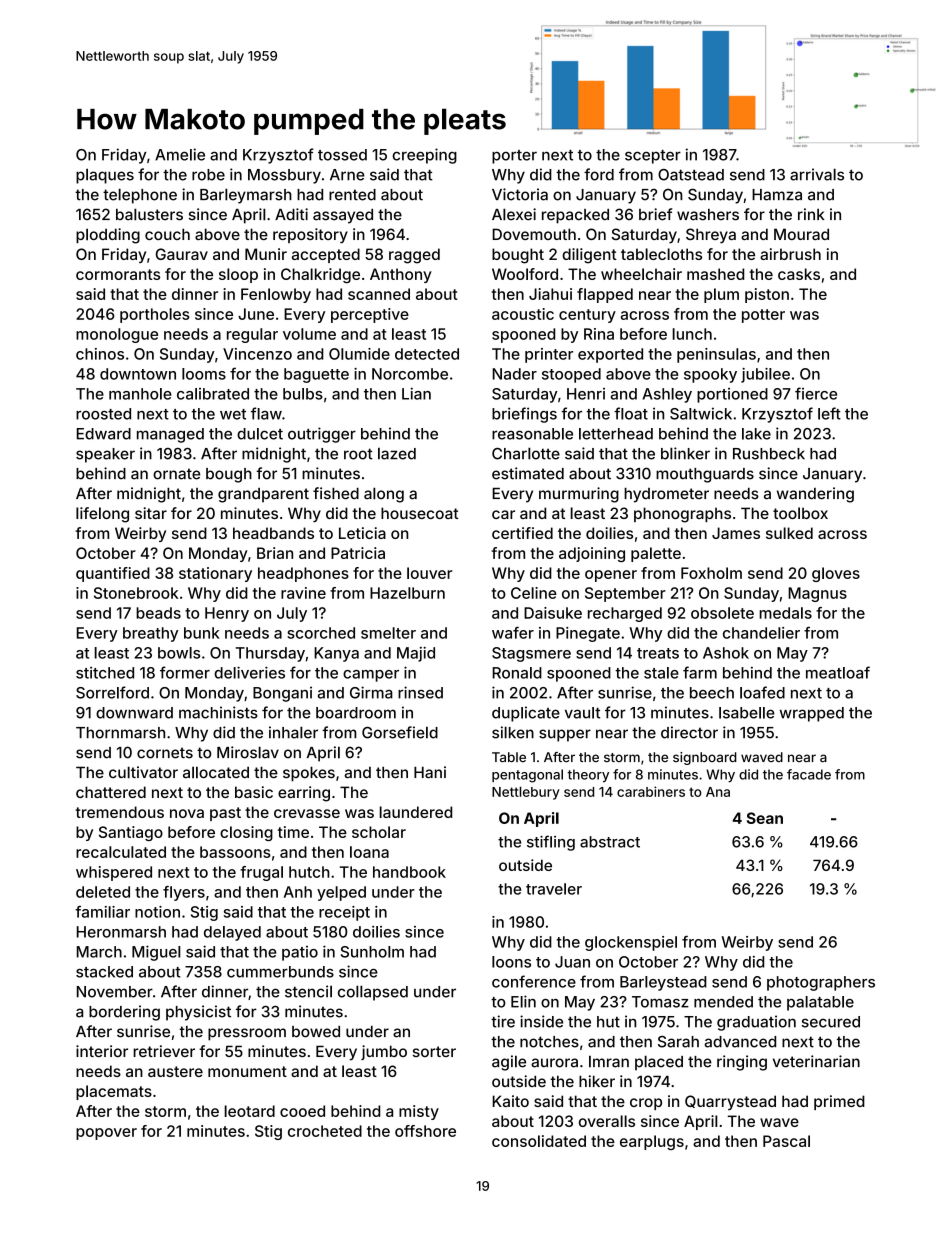  Describe the element at coordinates (534, 234) in the screenshot. I see `Dovemouth` at that location.
